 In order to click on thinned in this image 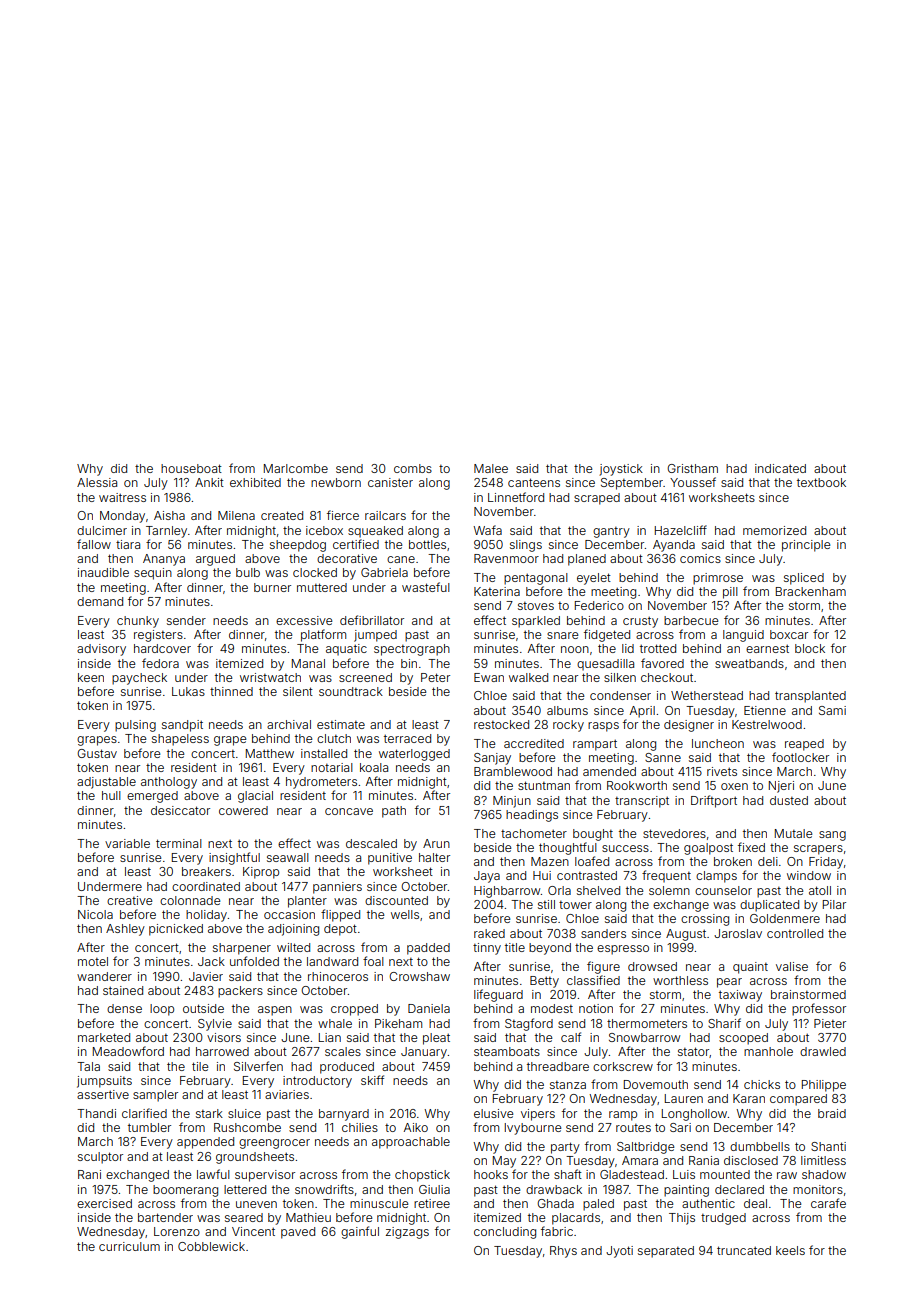, I will do `click(231, 691)`.
